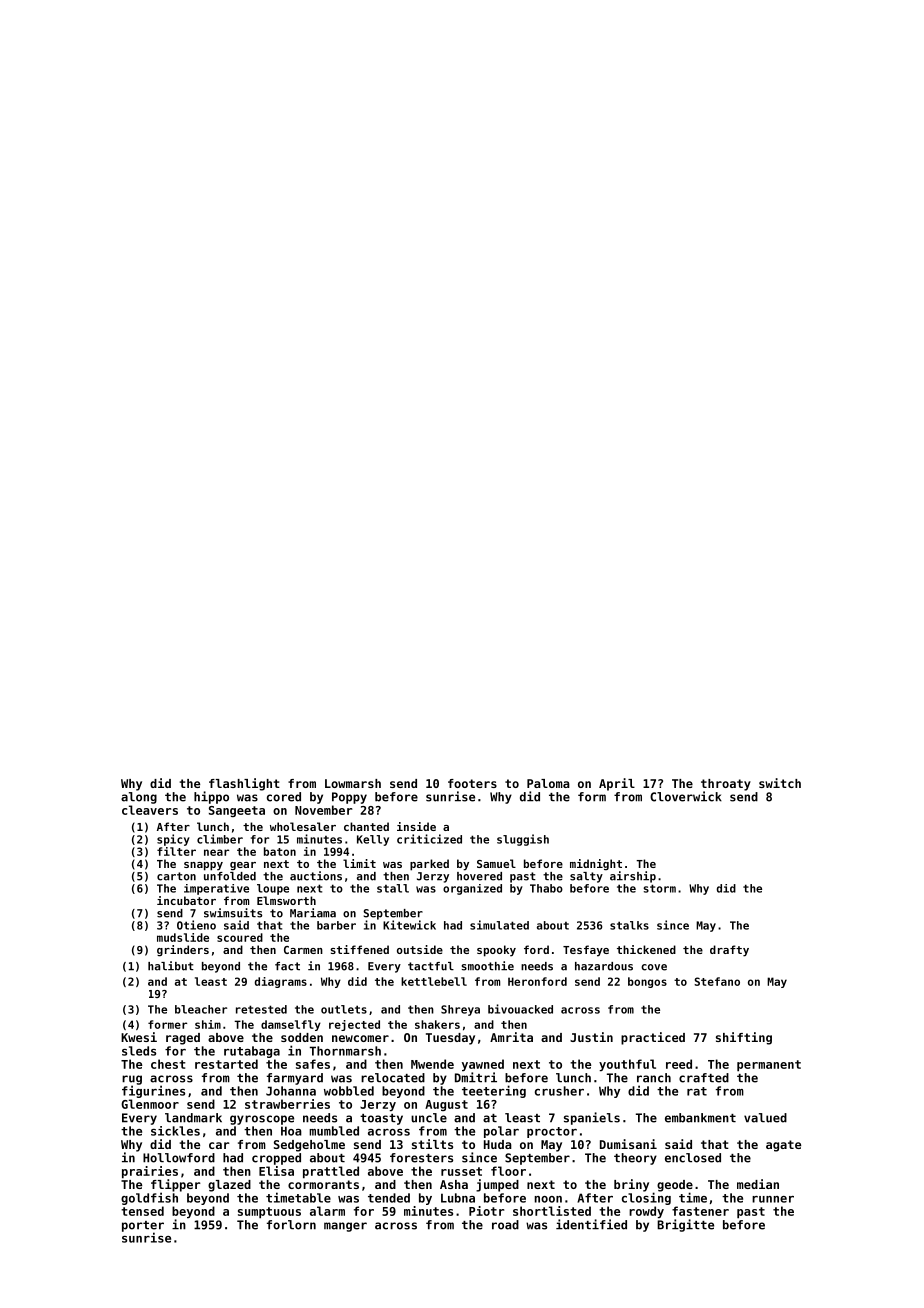  What do you see at coordinates (331, 1172) in the screenshot?
I see `prattled` at bounding box center [331, 1172].
